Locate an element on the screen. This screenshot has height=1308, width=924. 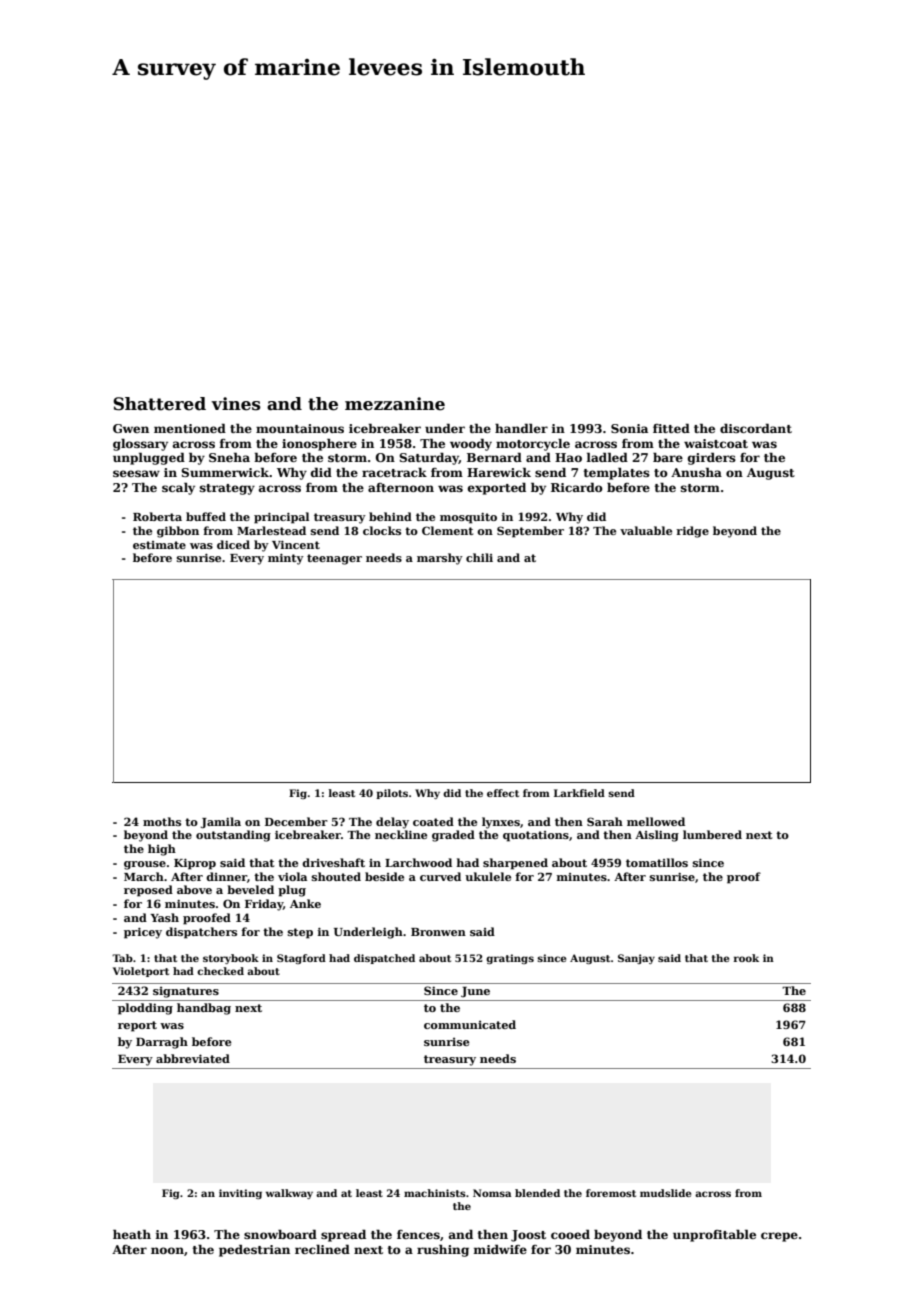
discordant is located at coordinates (756, 428).
